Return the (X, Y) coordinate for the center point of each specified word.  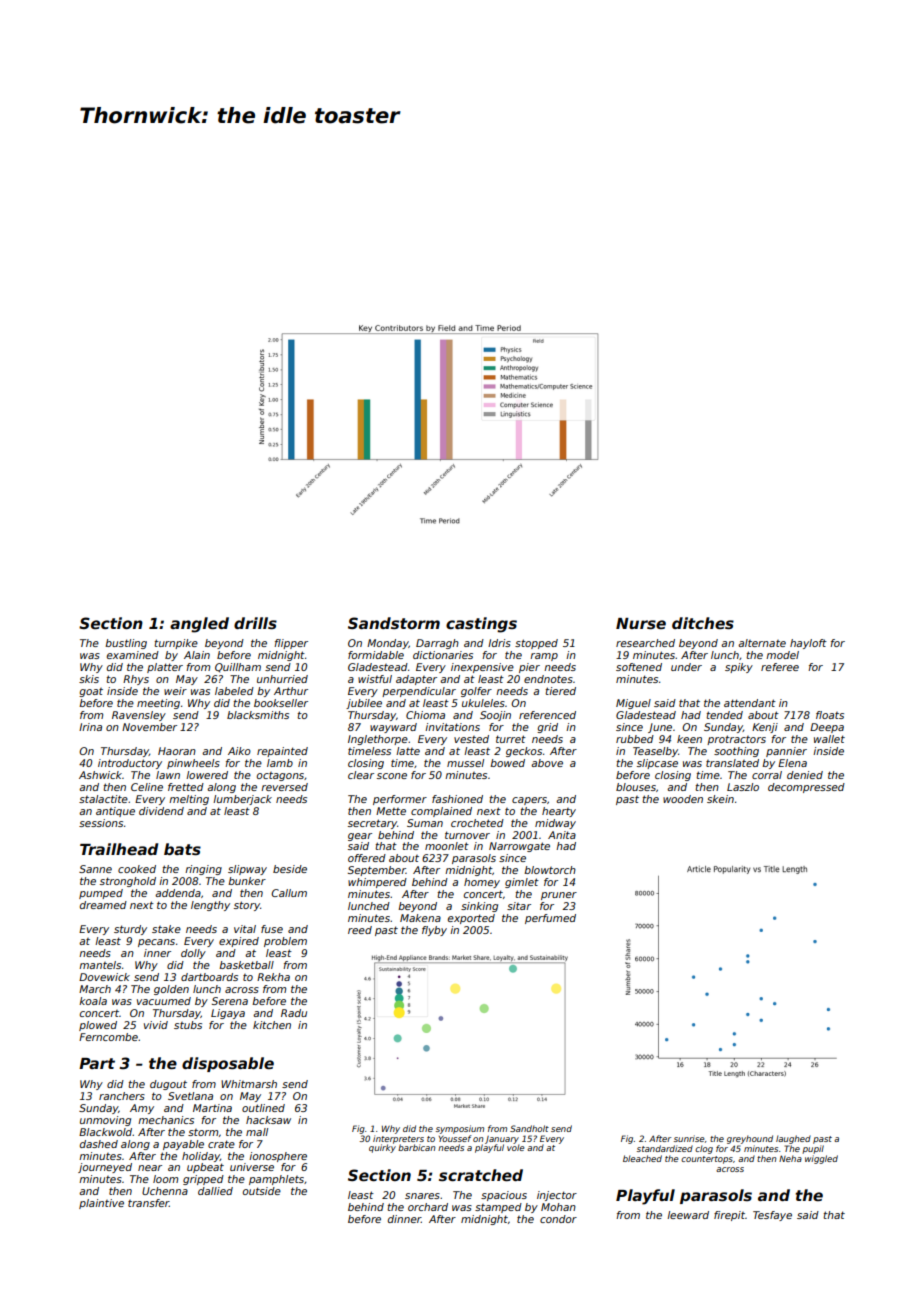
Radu (294, 1013)
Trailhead (119, 849)
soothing (736, 752)
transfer (148, 1203)
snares (422, 1196)
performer (400, 800)
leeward (688, 1215)
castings (481, 625)
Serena (230, 1001)
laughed (793, 1139)
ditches (703, 623)
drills (255, 623)
